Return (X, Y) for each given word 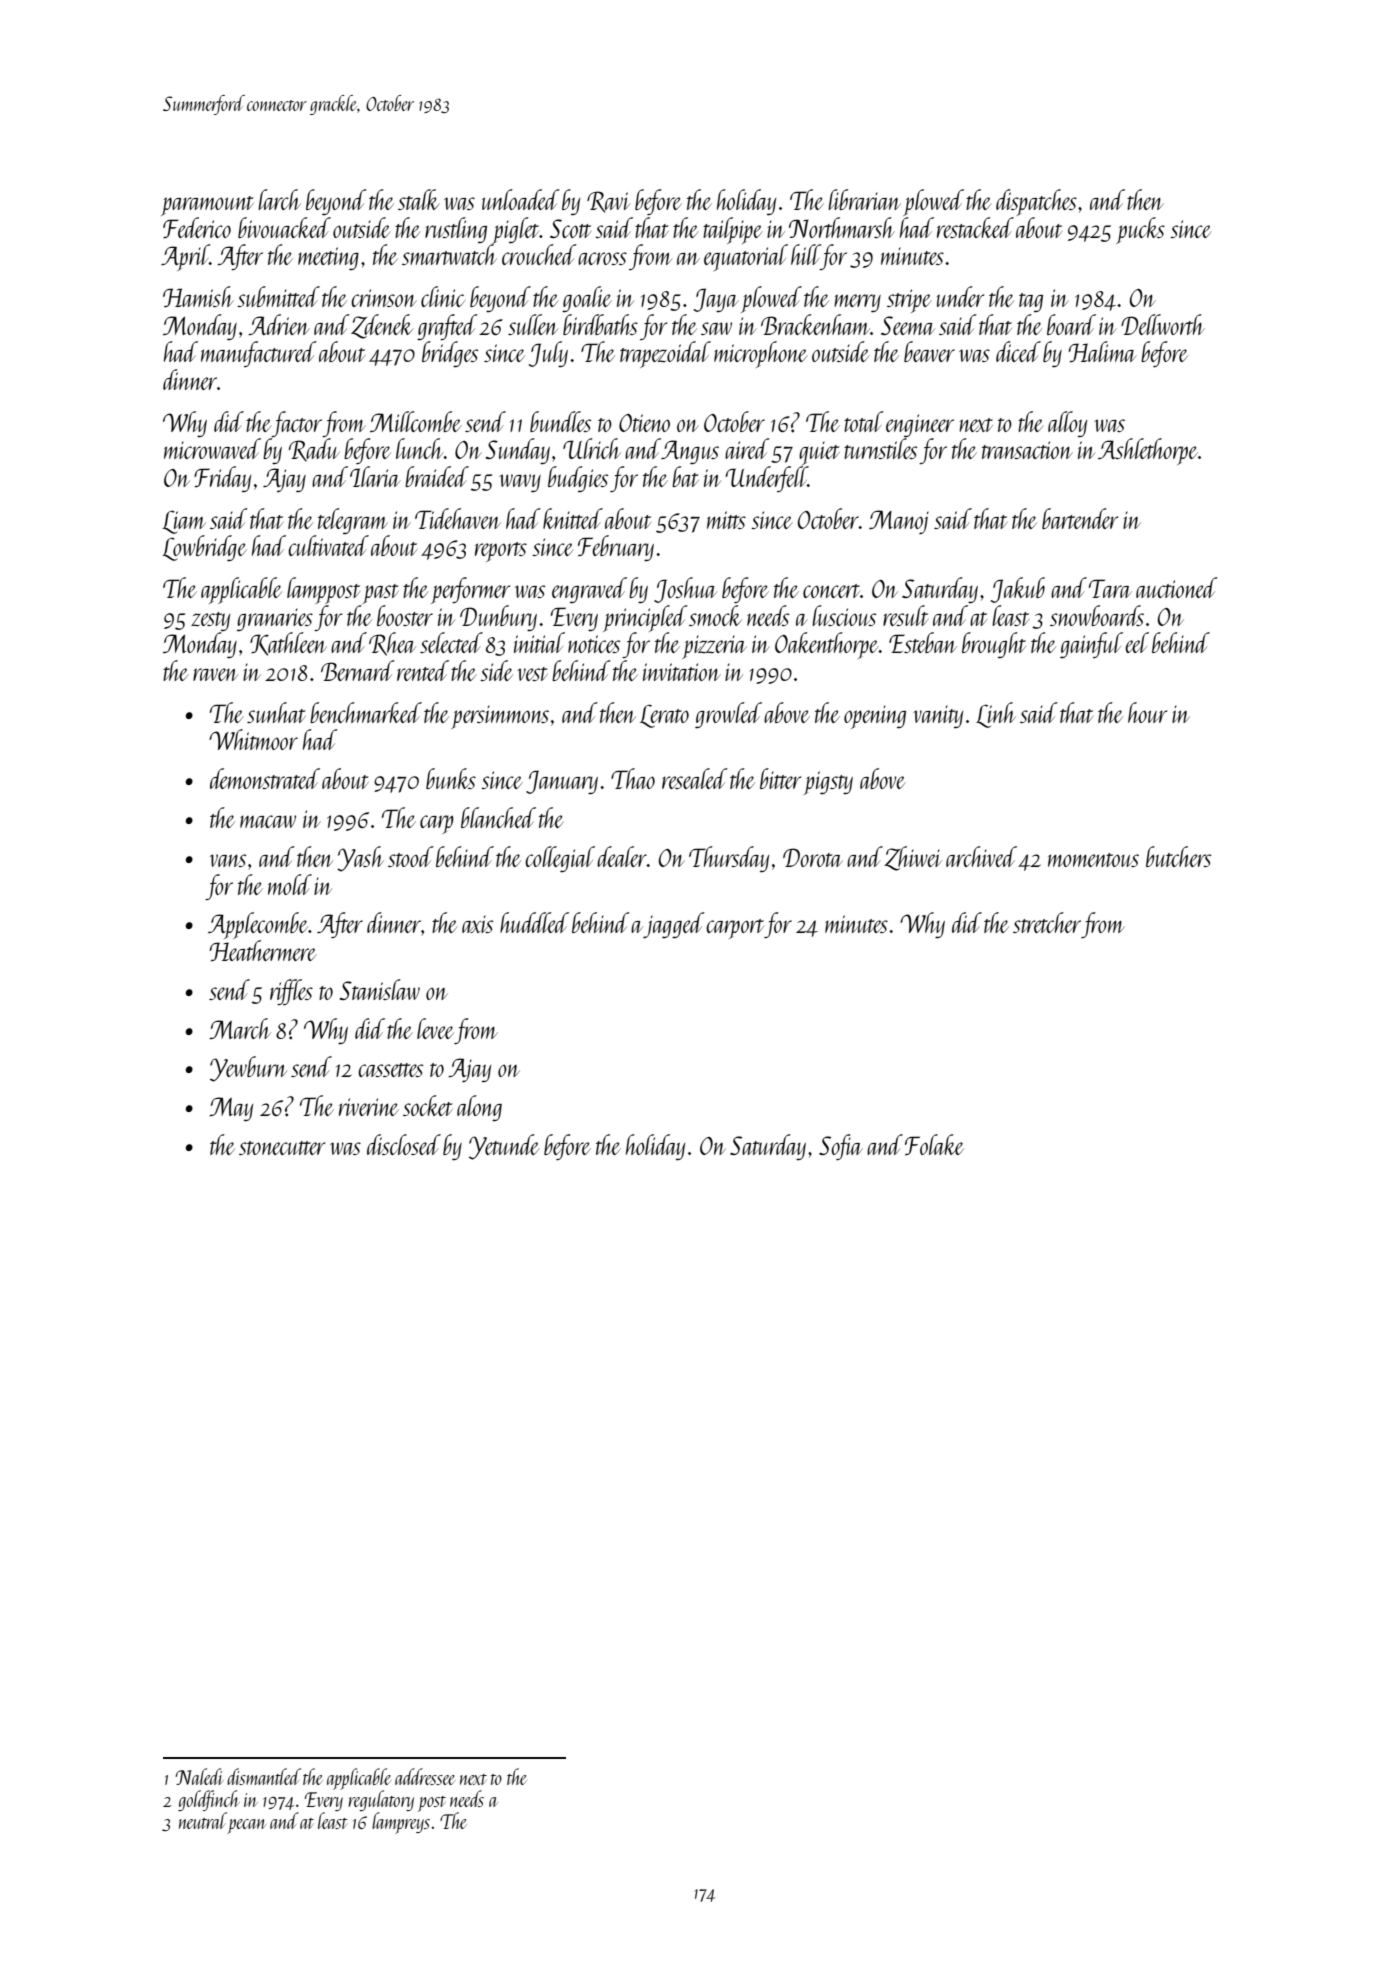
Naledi (199, 1776)
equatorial (746, 257)
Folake (934, 1144)
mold (290, 884)
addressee (425, 1776)
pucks (1140, 230)
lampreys (401, 1823)
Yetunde (504, 1147)
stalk (419, 199)
